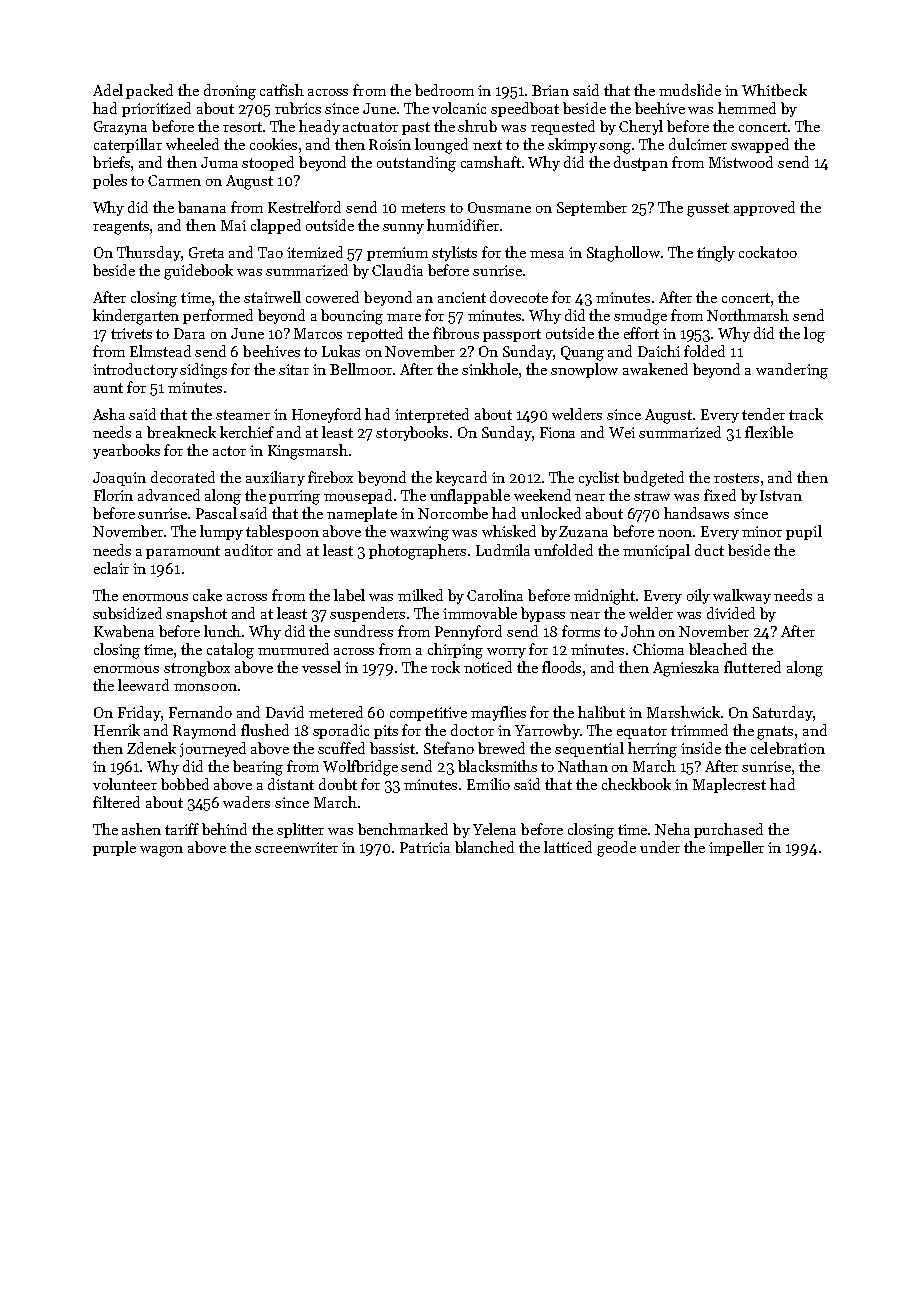 The width and height of the document is (924, 1308). What do you see at coordinates (249, 550) in the document?
I see `auditor` at bounding box center [249, 550].
